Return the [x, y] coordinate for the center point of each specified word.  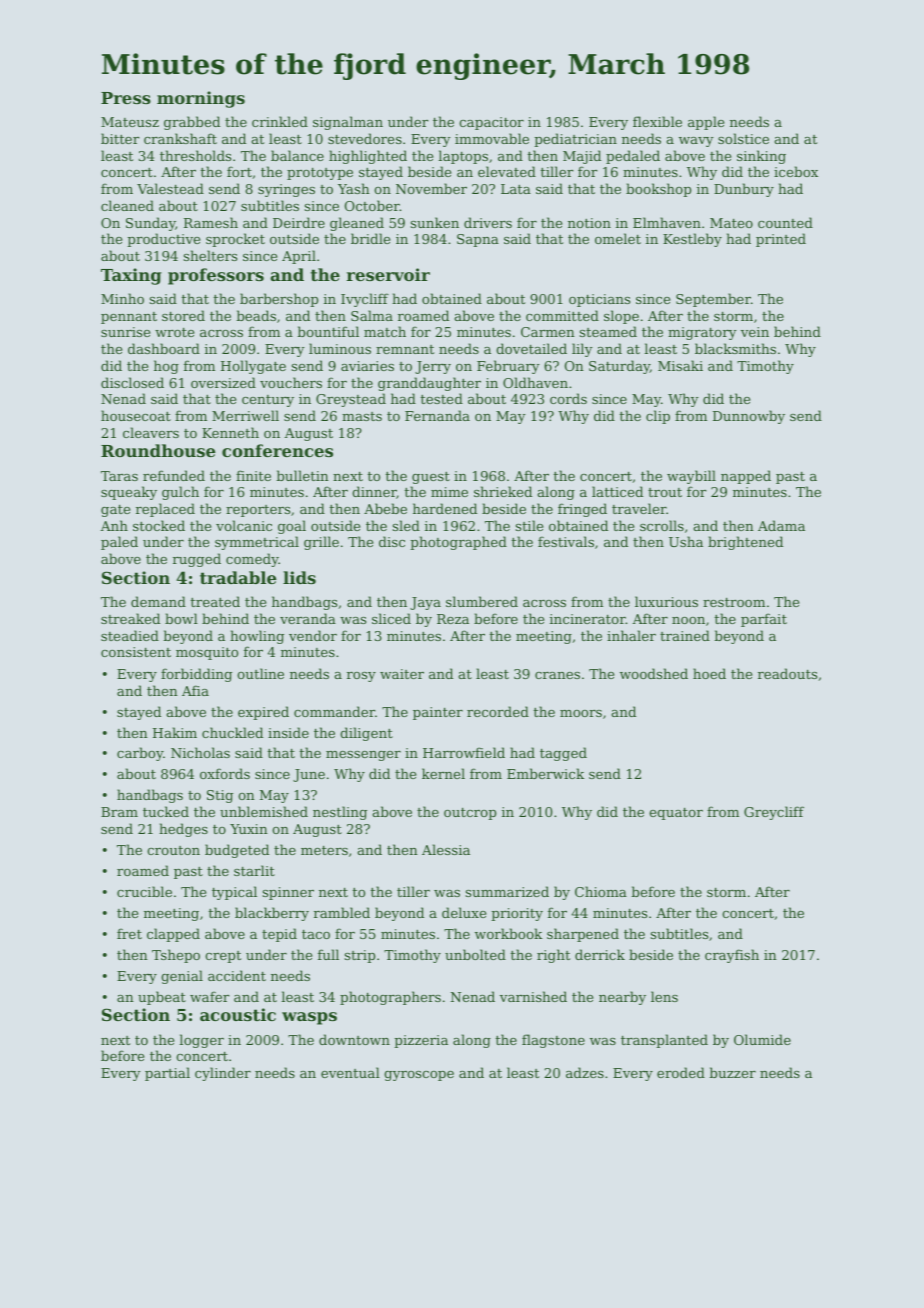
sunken [435, 222]
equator [676, 814]
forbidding [196, 675]
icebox [796, 171]
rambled [342, 912]
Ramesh [211, 222]
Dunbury [744, 190]
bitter [120, 138]
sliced [391, 618]
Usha [686, 541]
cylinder [223, 1074]
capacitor [491, 123]
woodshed [654, 673]
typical [234, 893]
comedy [252, 560]
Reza [453, 619]
